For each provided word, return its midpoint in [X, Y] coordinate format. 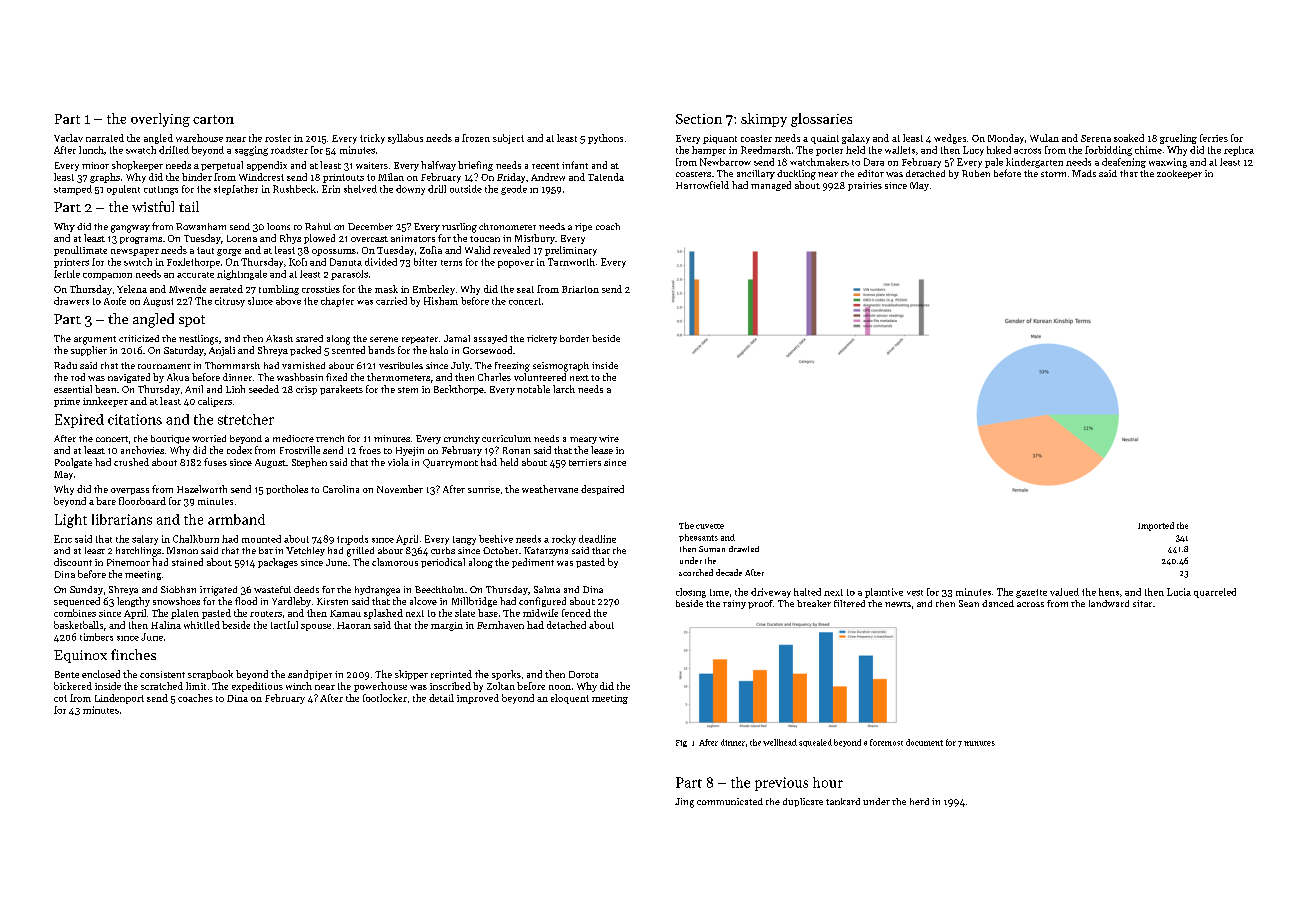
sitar [1142, 603]
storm [1053, 174]
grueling [1178, 139]
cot [60, 698]
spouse [316, 627]
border [574, 338]
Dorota [583, 674]
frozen [476, 138]
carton [213, 119]
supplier [89, 351]
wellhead [780, 742]
